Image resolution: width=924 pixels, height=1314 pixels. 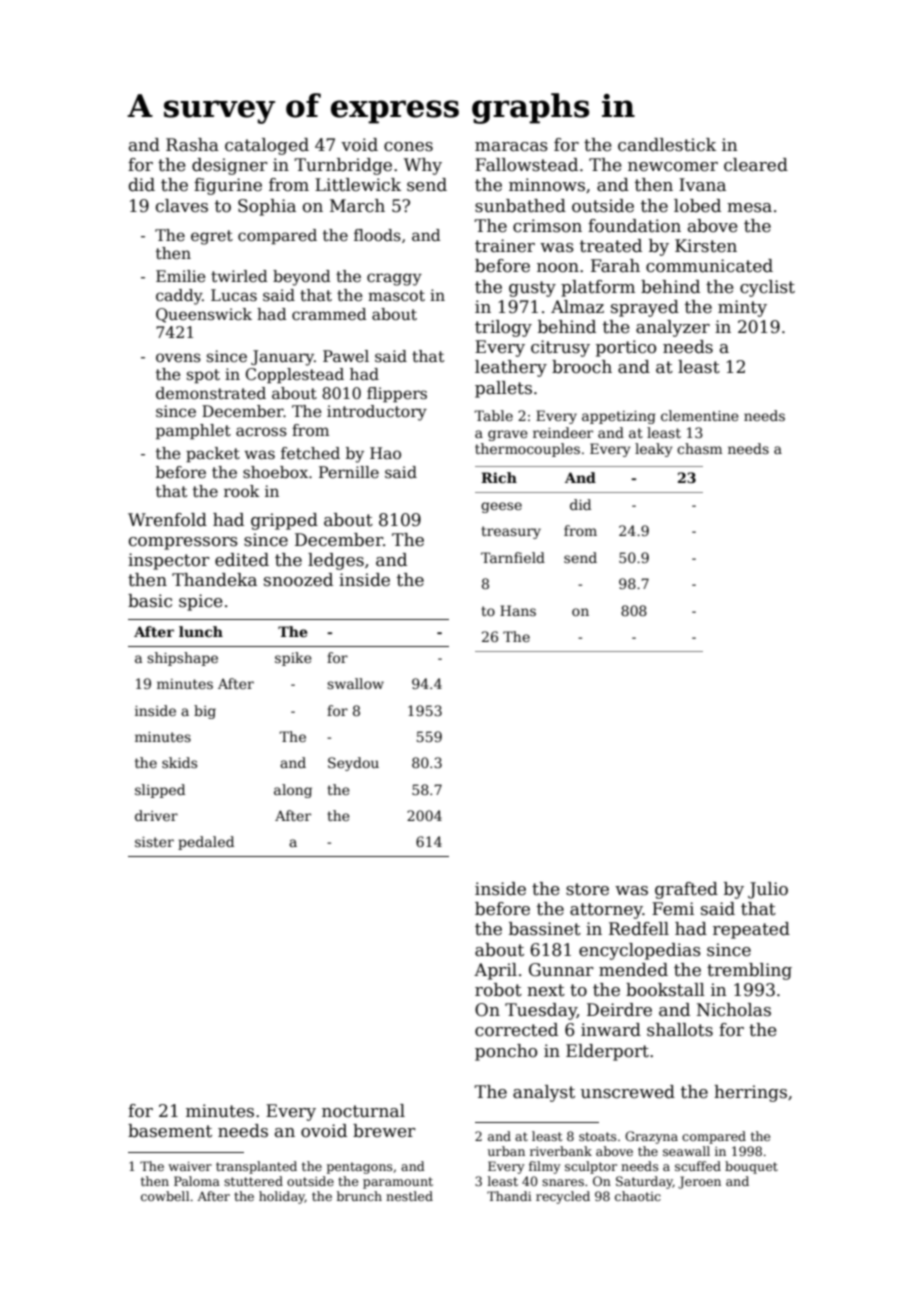 What do you see at coordinates (511, 147) in the screenshot?
I see `maracas` at bounding box center [511, 147].
